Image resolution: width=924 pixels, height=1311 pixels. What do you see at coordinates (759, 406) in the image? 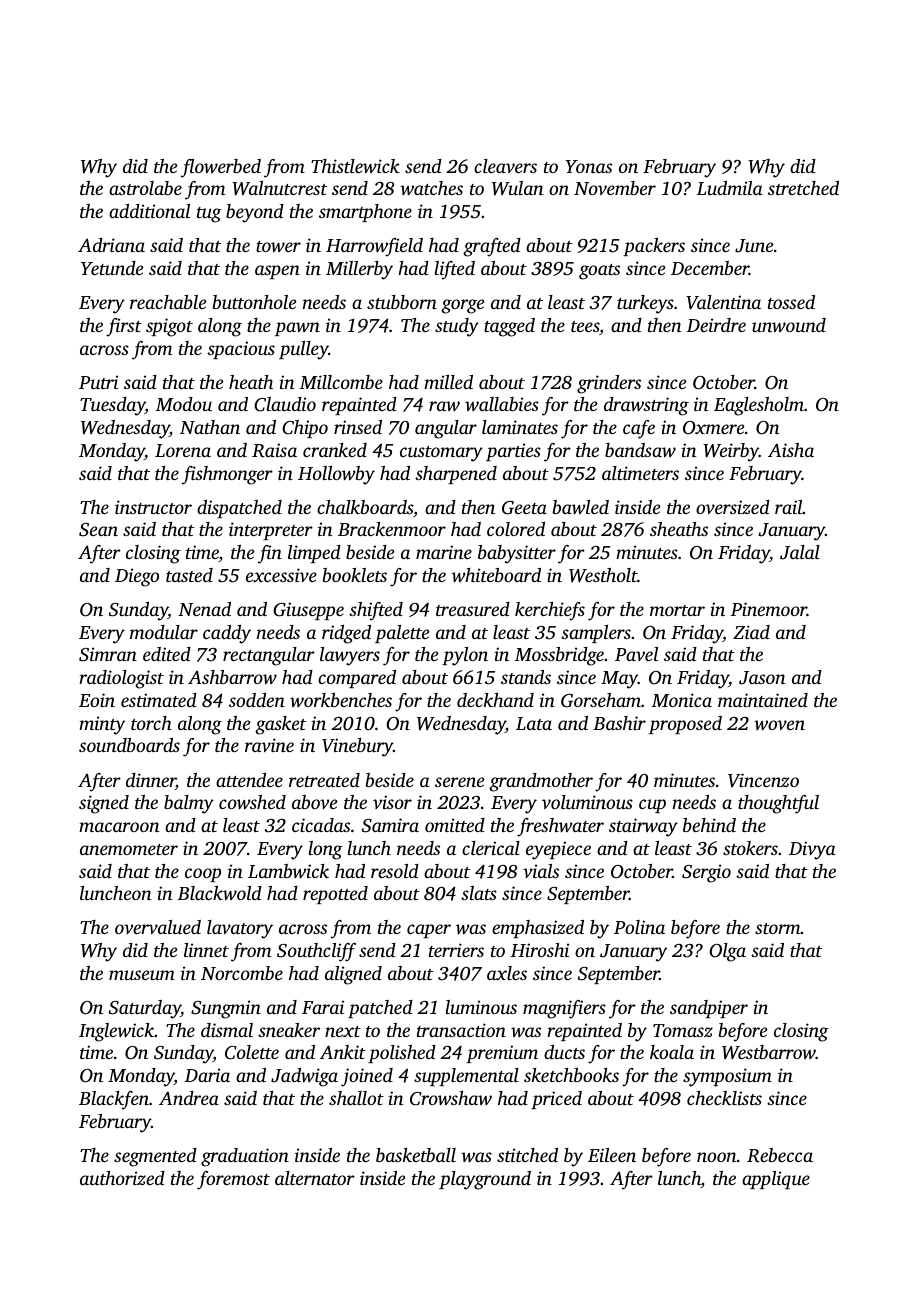
I see `Eaglesholm` at bounding box center [759, 406].
